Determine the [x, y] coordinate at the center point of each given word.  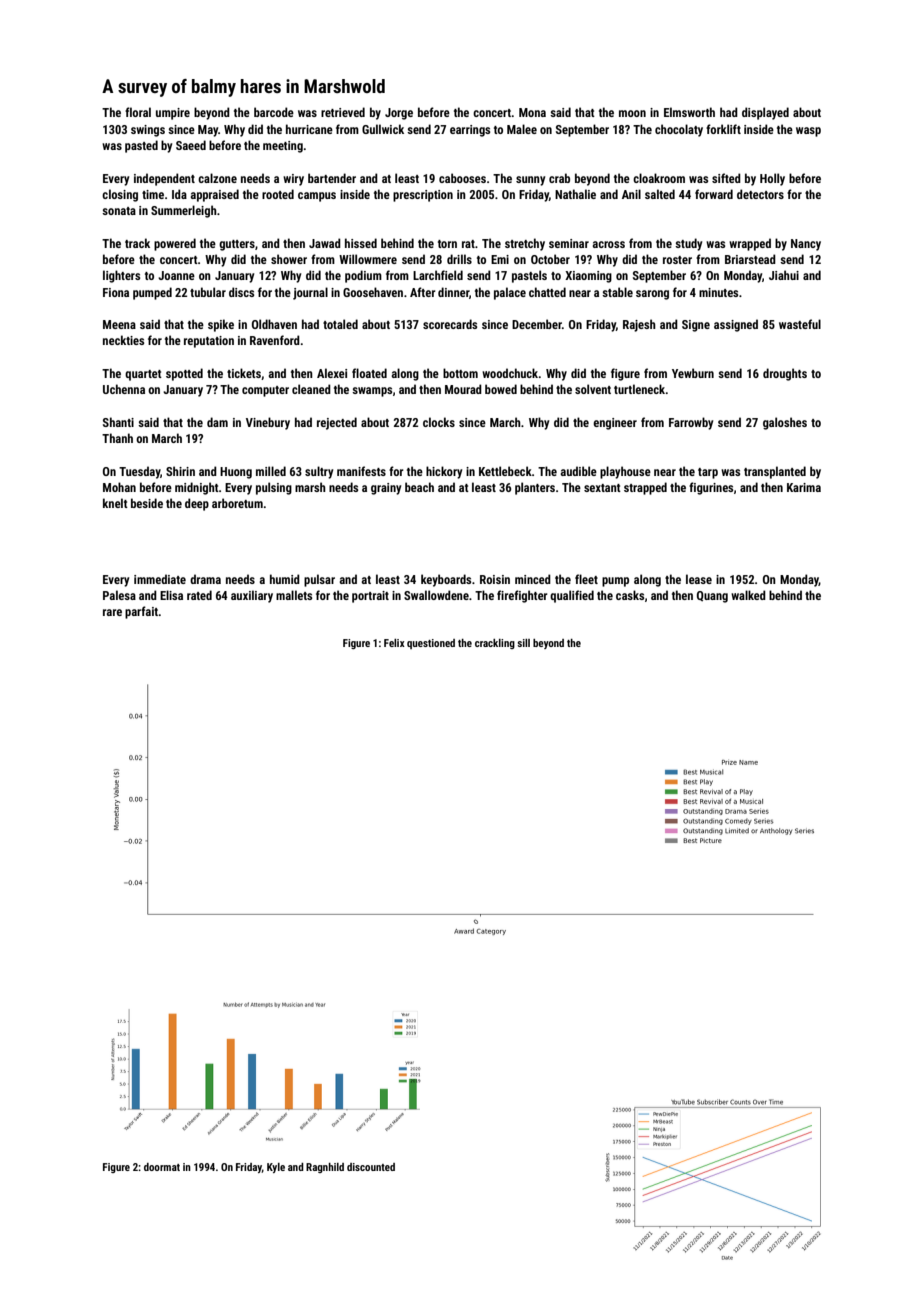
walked [748, 595]
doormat [162, 1167]
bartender [332, 178]
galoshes [785, 423]
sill [523, 643]
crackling [495, 644]
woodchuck [510, 373]
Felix [394, 643]
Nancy [806, 245]
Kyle [276, 1168]
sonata [119, 211]
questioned [431, 644]
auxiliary [252, 596]
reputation [209, 342]
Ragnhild [325, 1168]
